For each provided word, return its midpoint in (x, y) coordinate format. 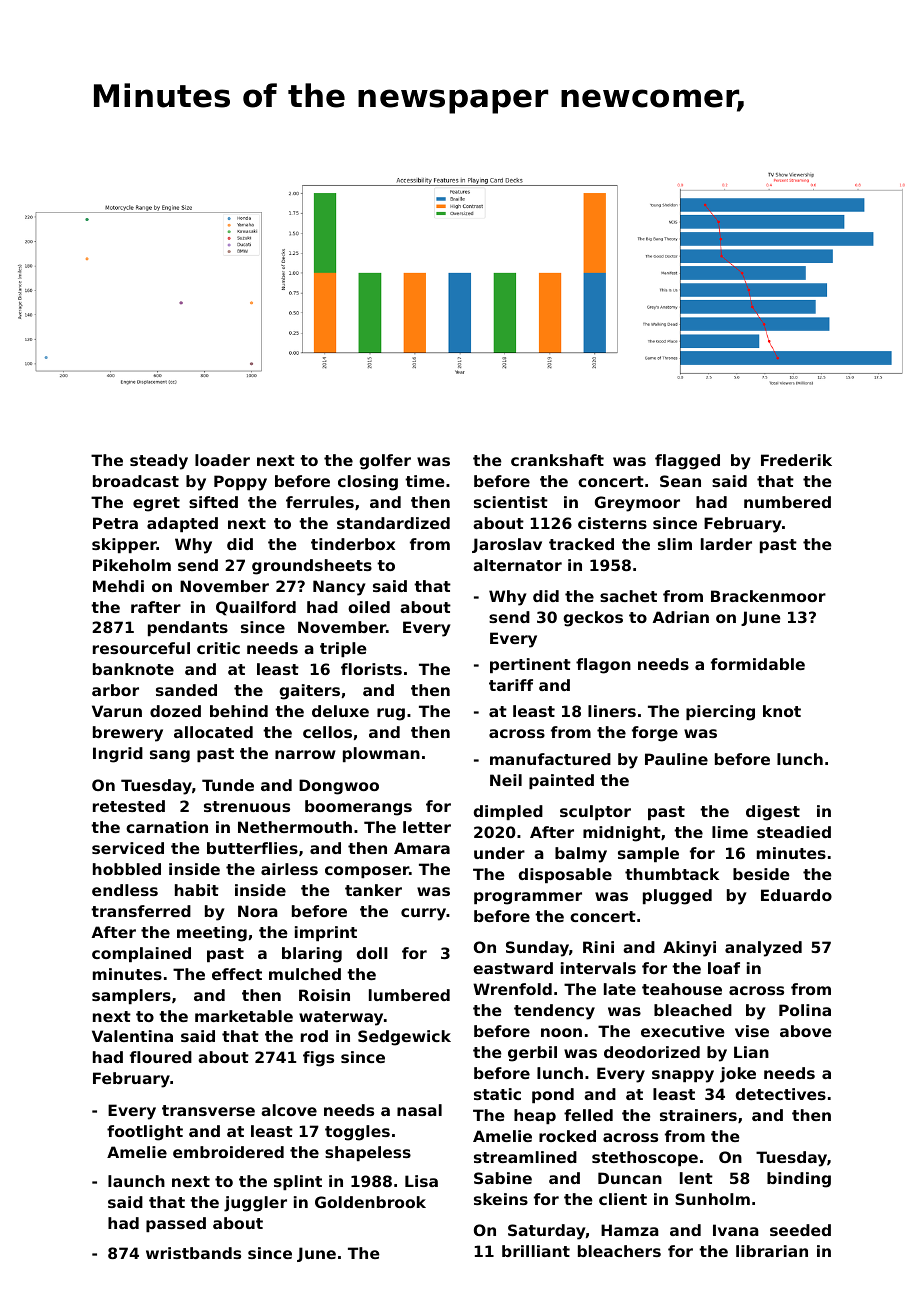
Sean (680, 481)
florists (371, 669)
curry (423, 914)
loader (222, 460)
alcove (289, 1110)
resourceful (141, 648)
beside (761, 874)
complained (141, 954)
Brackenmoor (768, 596)
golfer (385, 462)
